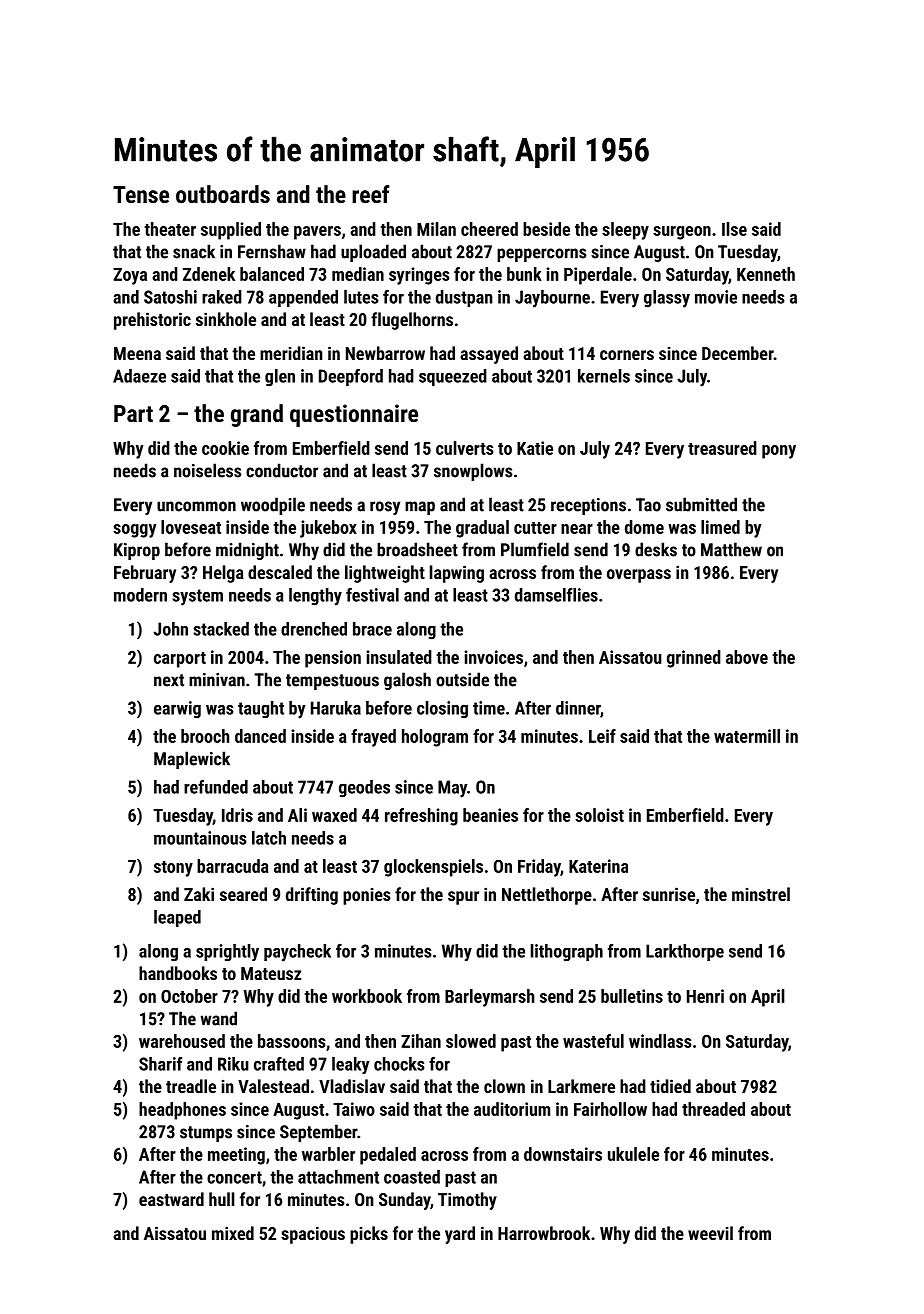 This screenshot has width=924, height=1314. Describe the element at coordinates (546, 229) in the screenshot. I see `beside` at that location.
